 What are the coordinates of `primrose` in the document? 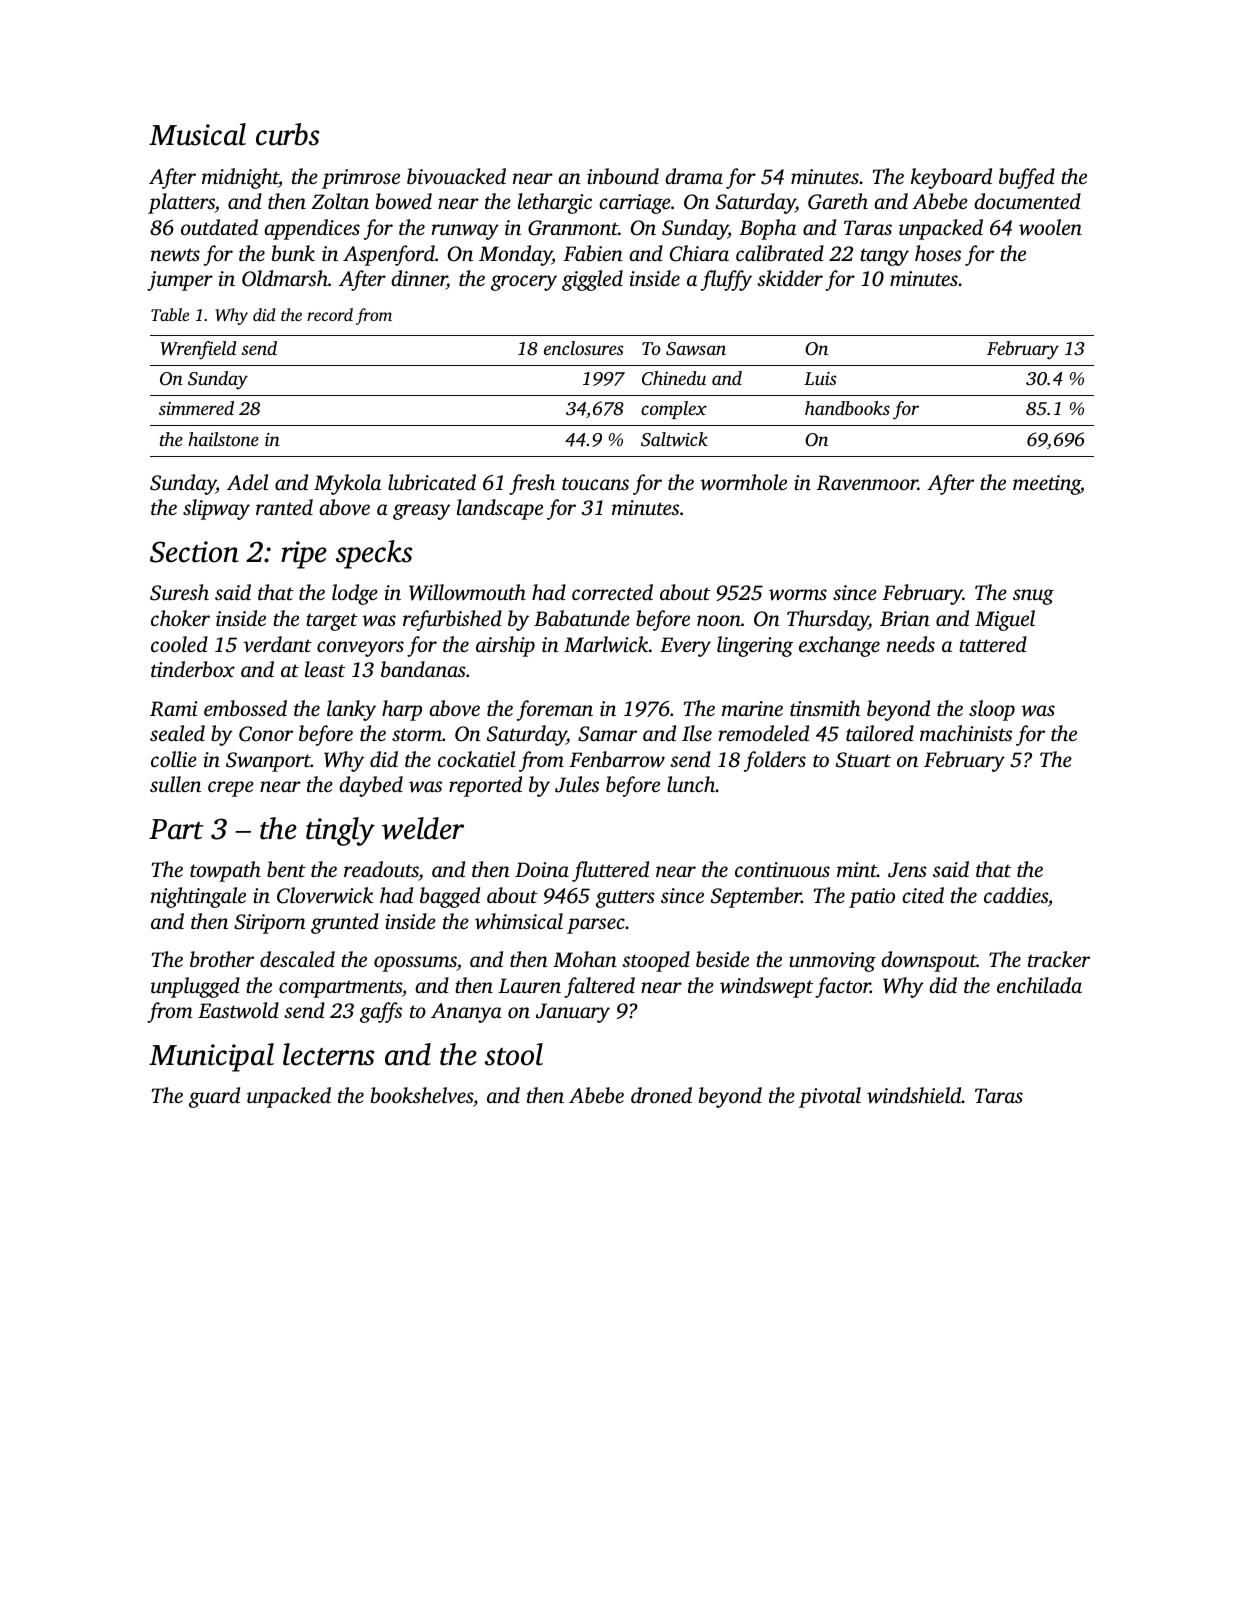 It's located at (361, 179).
